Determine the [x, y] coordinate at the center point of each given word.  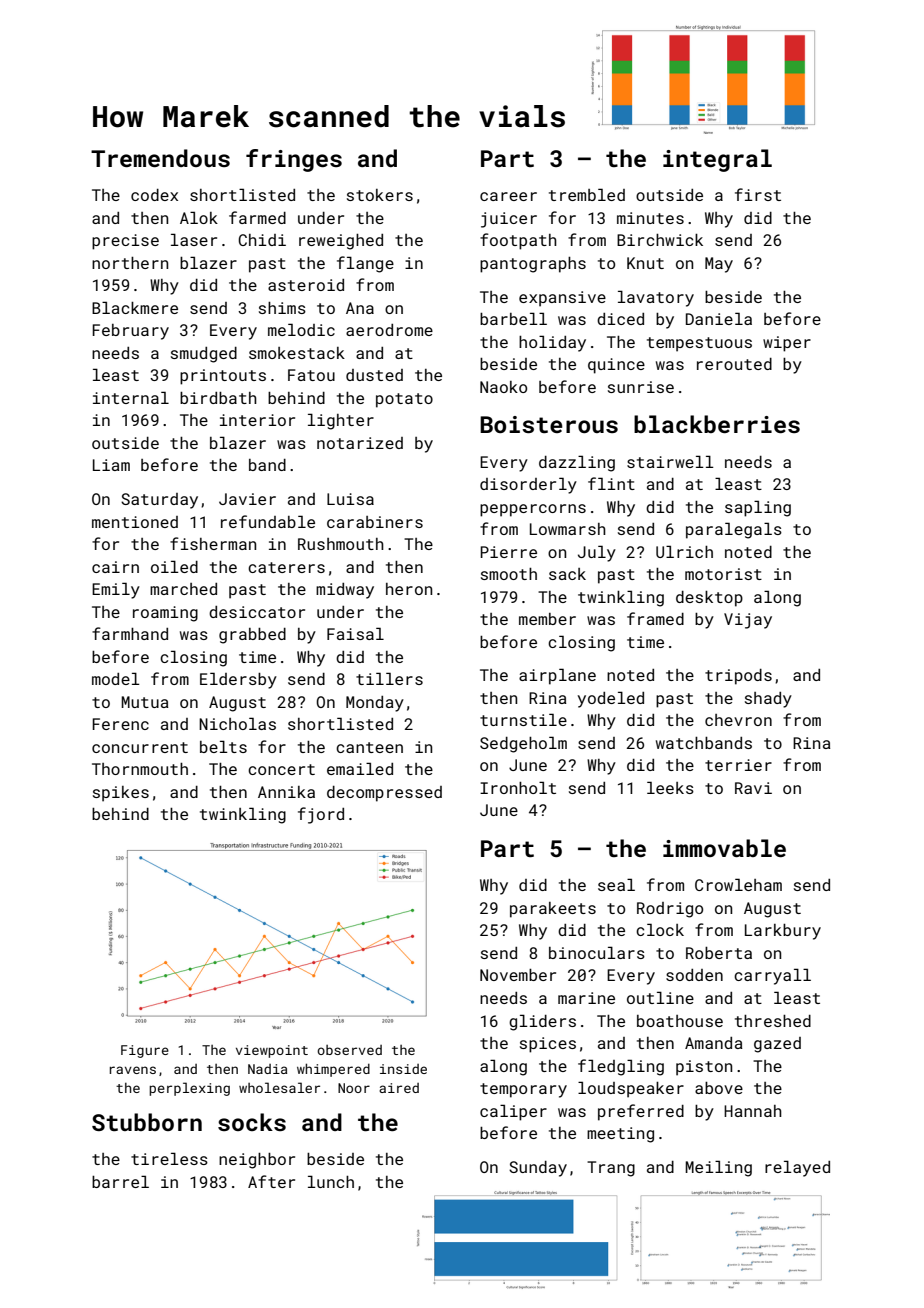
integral [717, 160]
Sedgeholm [523, 744]
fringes [294, 160]
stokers [380, 195]
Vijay [748, 621]
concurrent [140, 747]
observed [349, 1050]
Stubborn [147, 1122]
